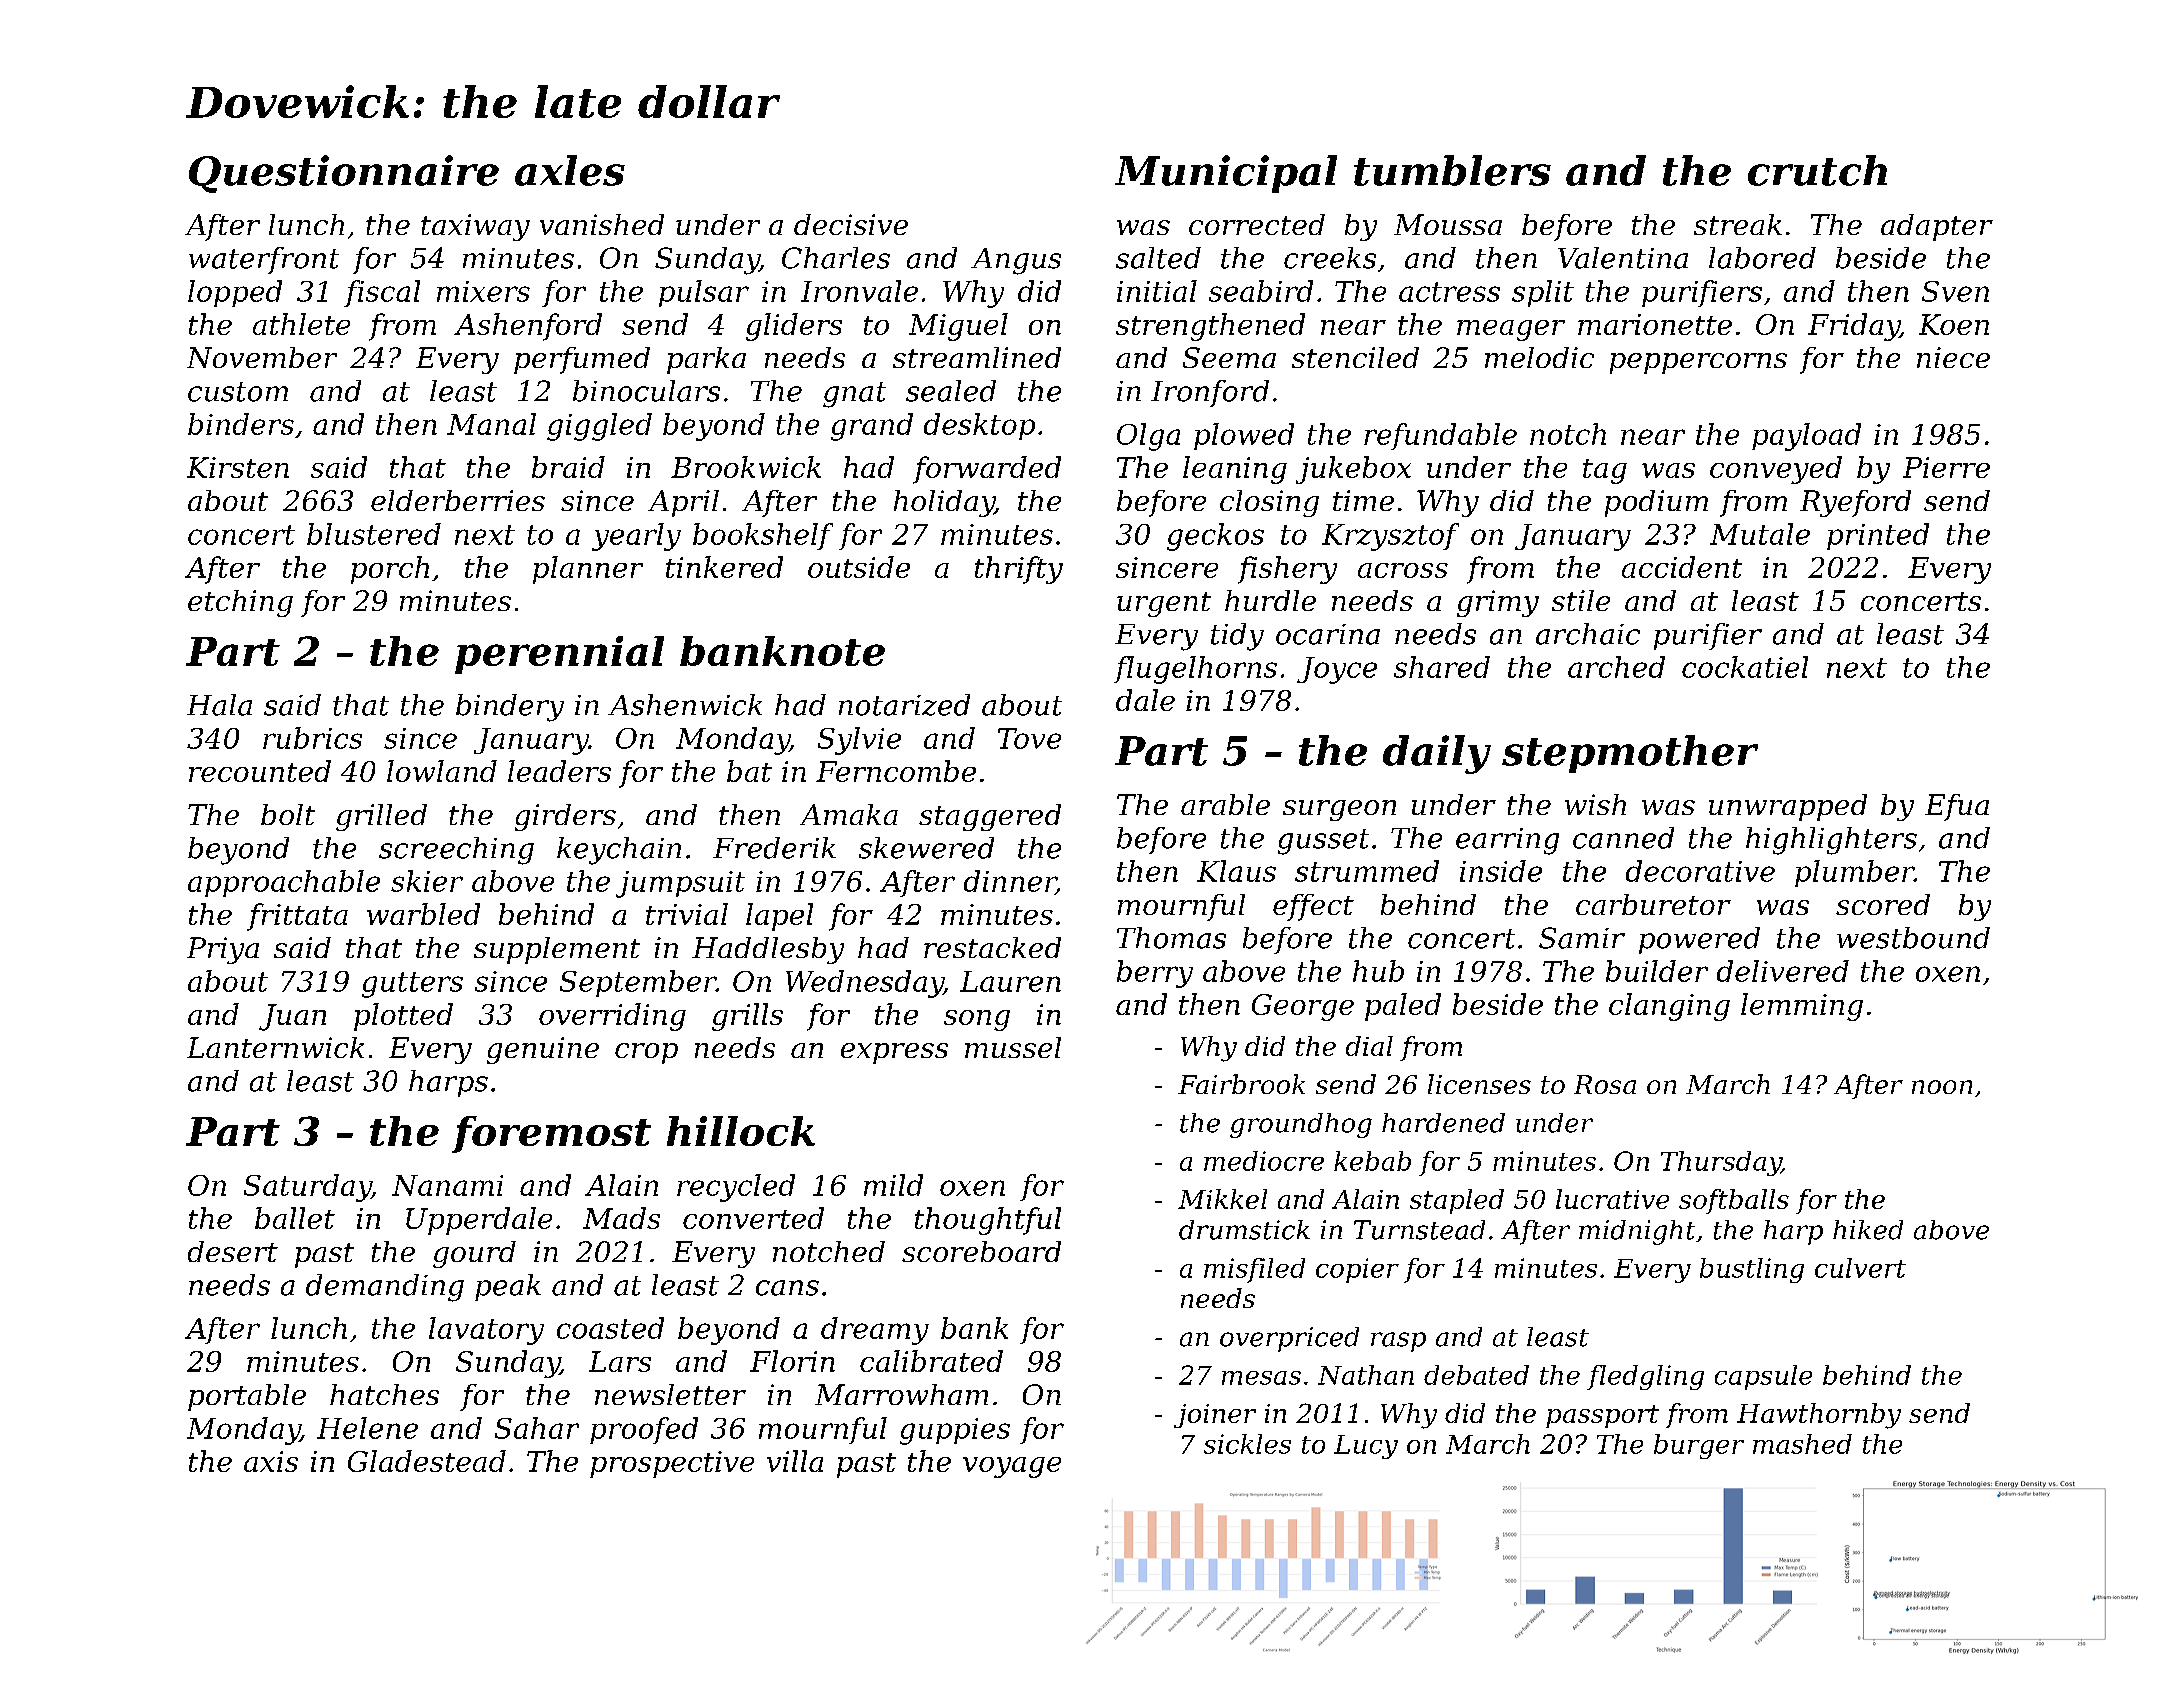 Image resolution: width=2178 pixels, height=1683 pixels. I want to click on marionette, so click(1655, 324).
